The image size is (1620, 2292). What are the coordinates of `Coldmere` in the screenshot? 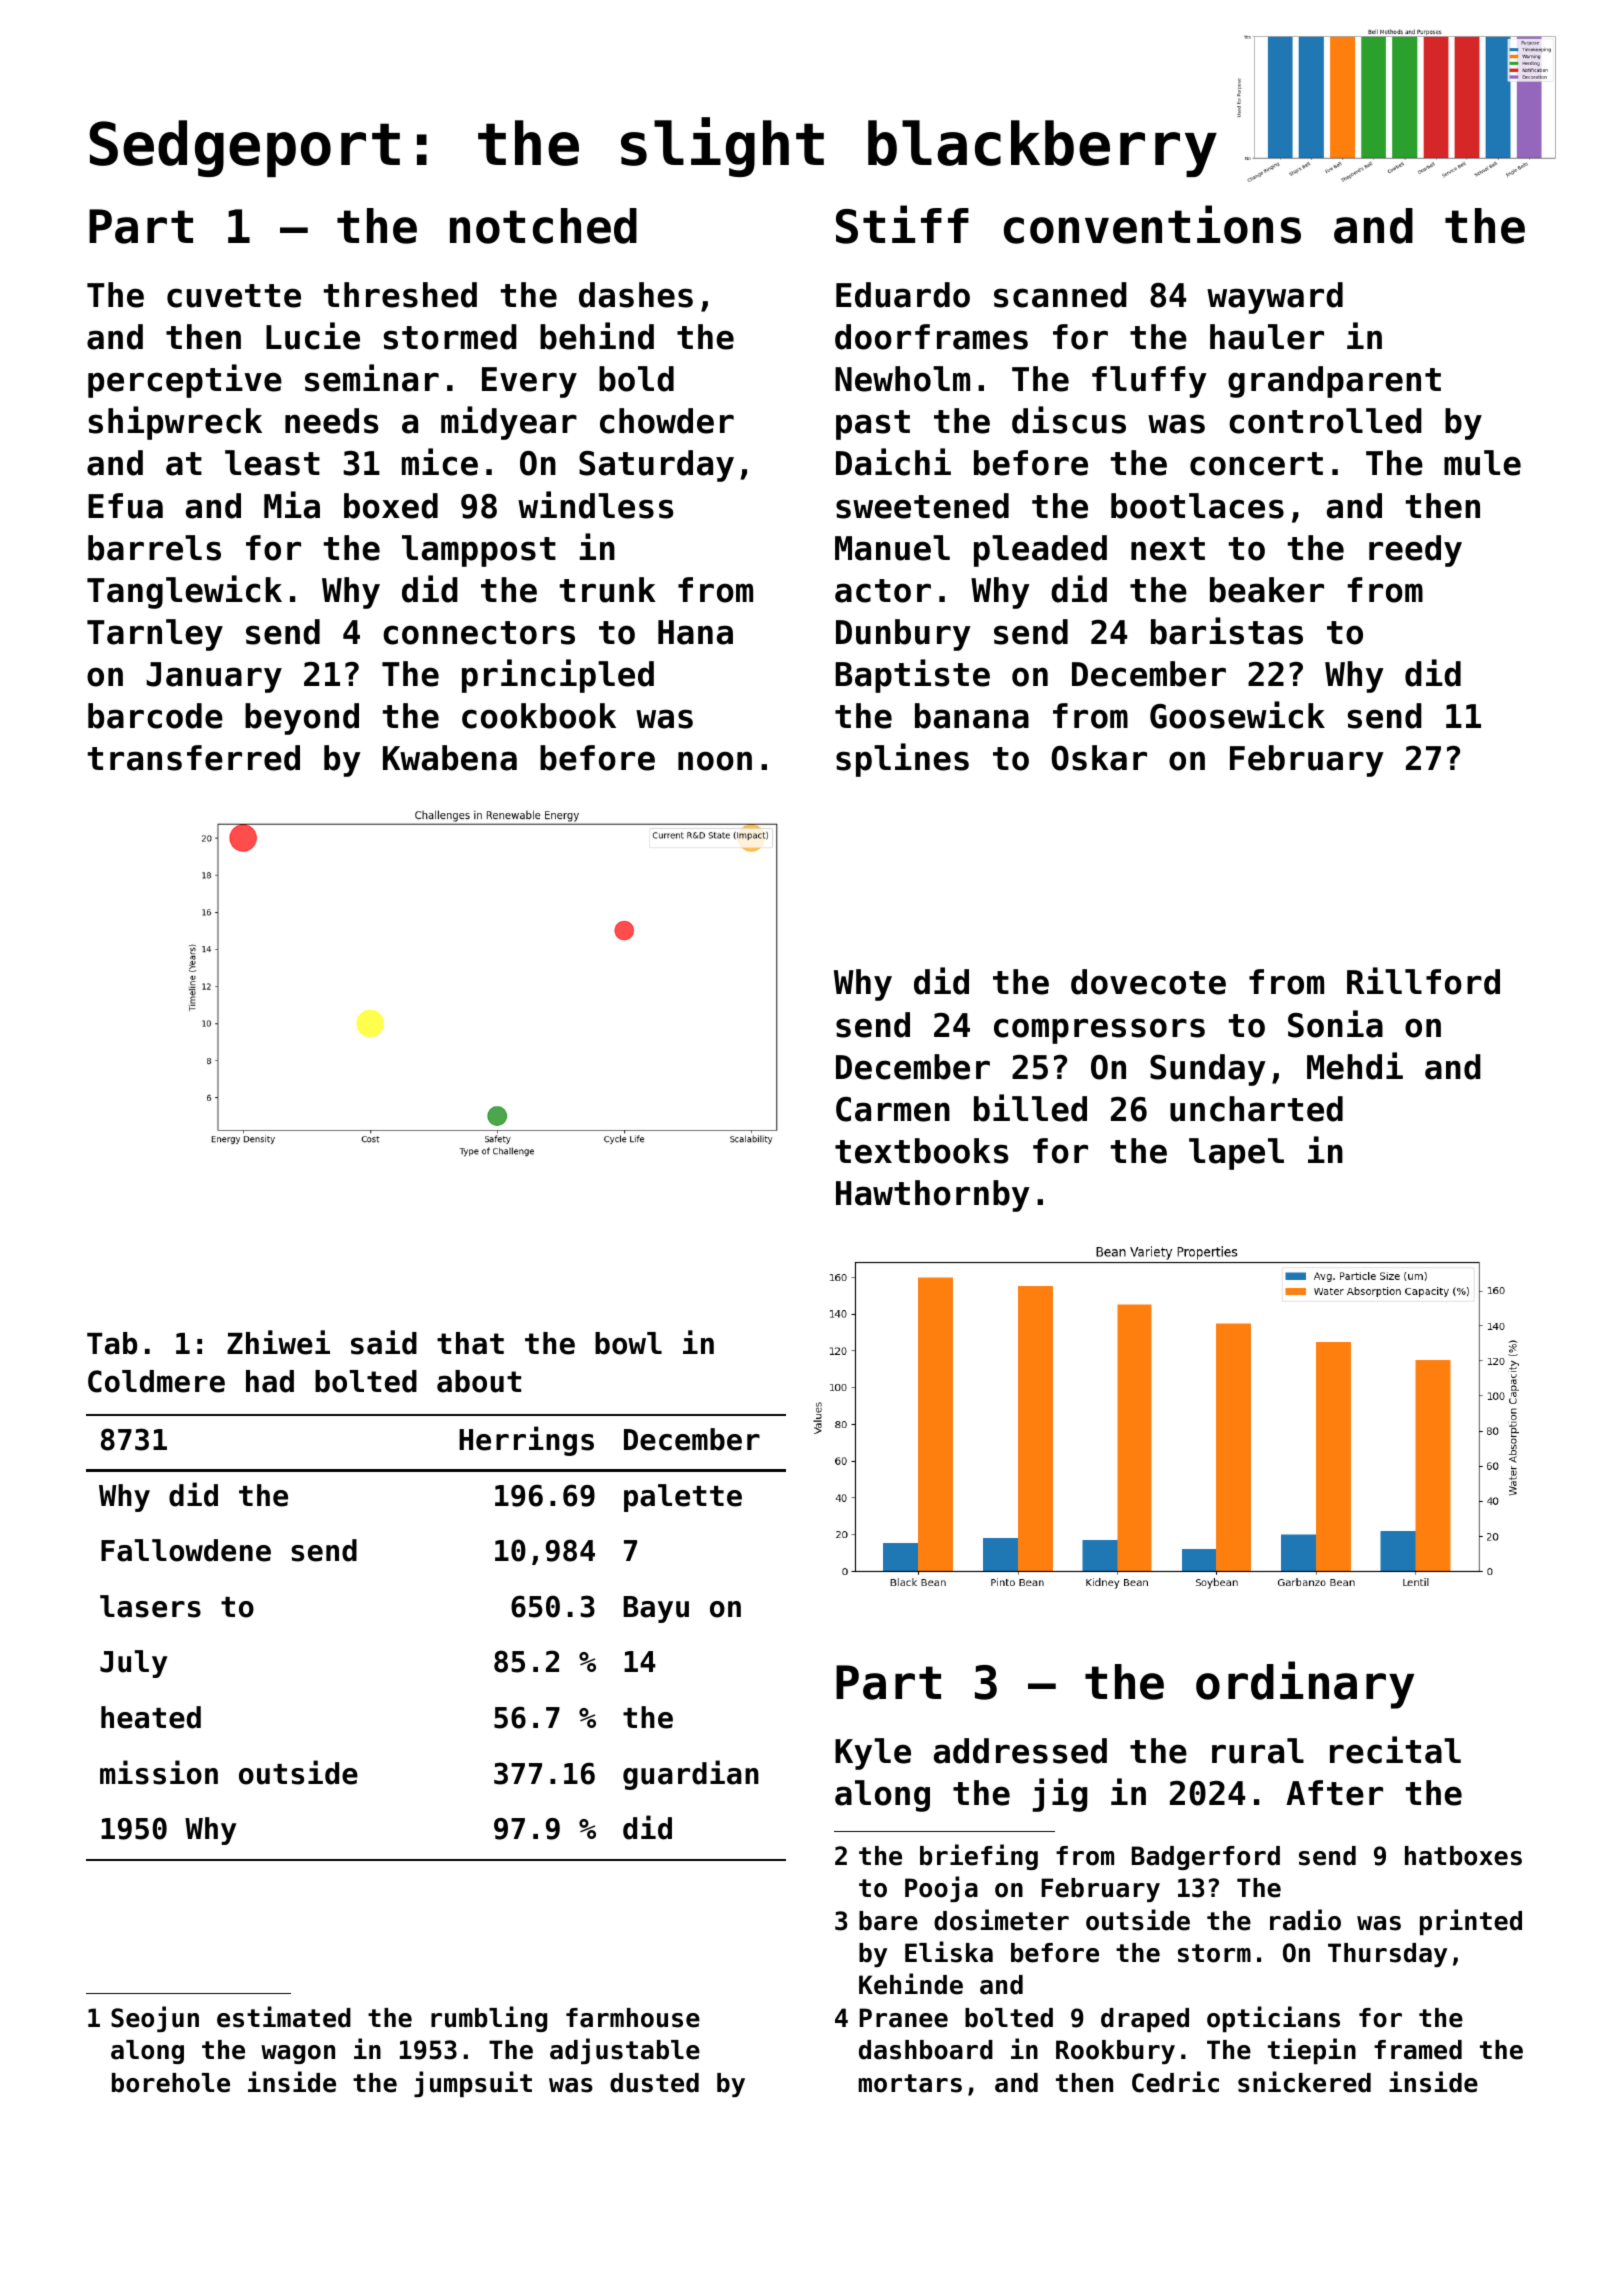 It's located at (156, 1381).
